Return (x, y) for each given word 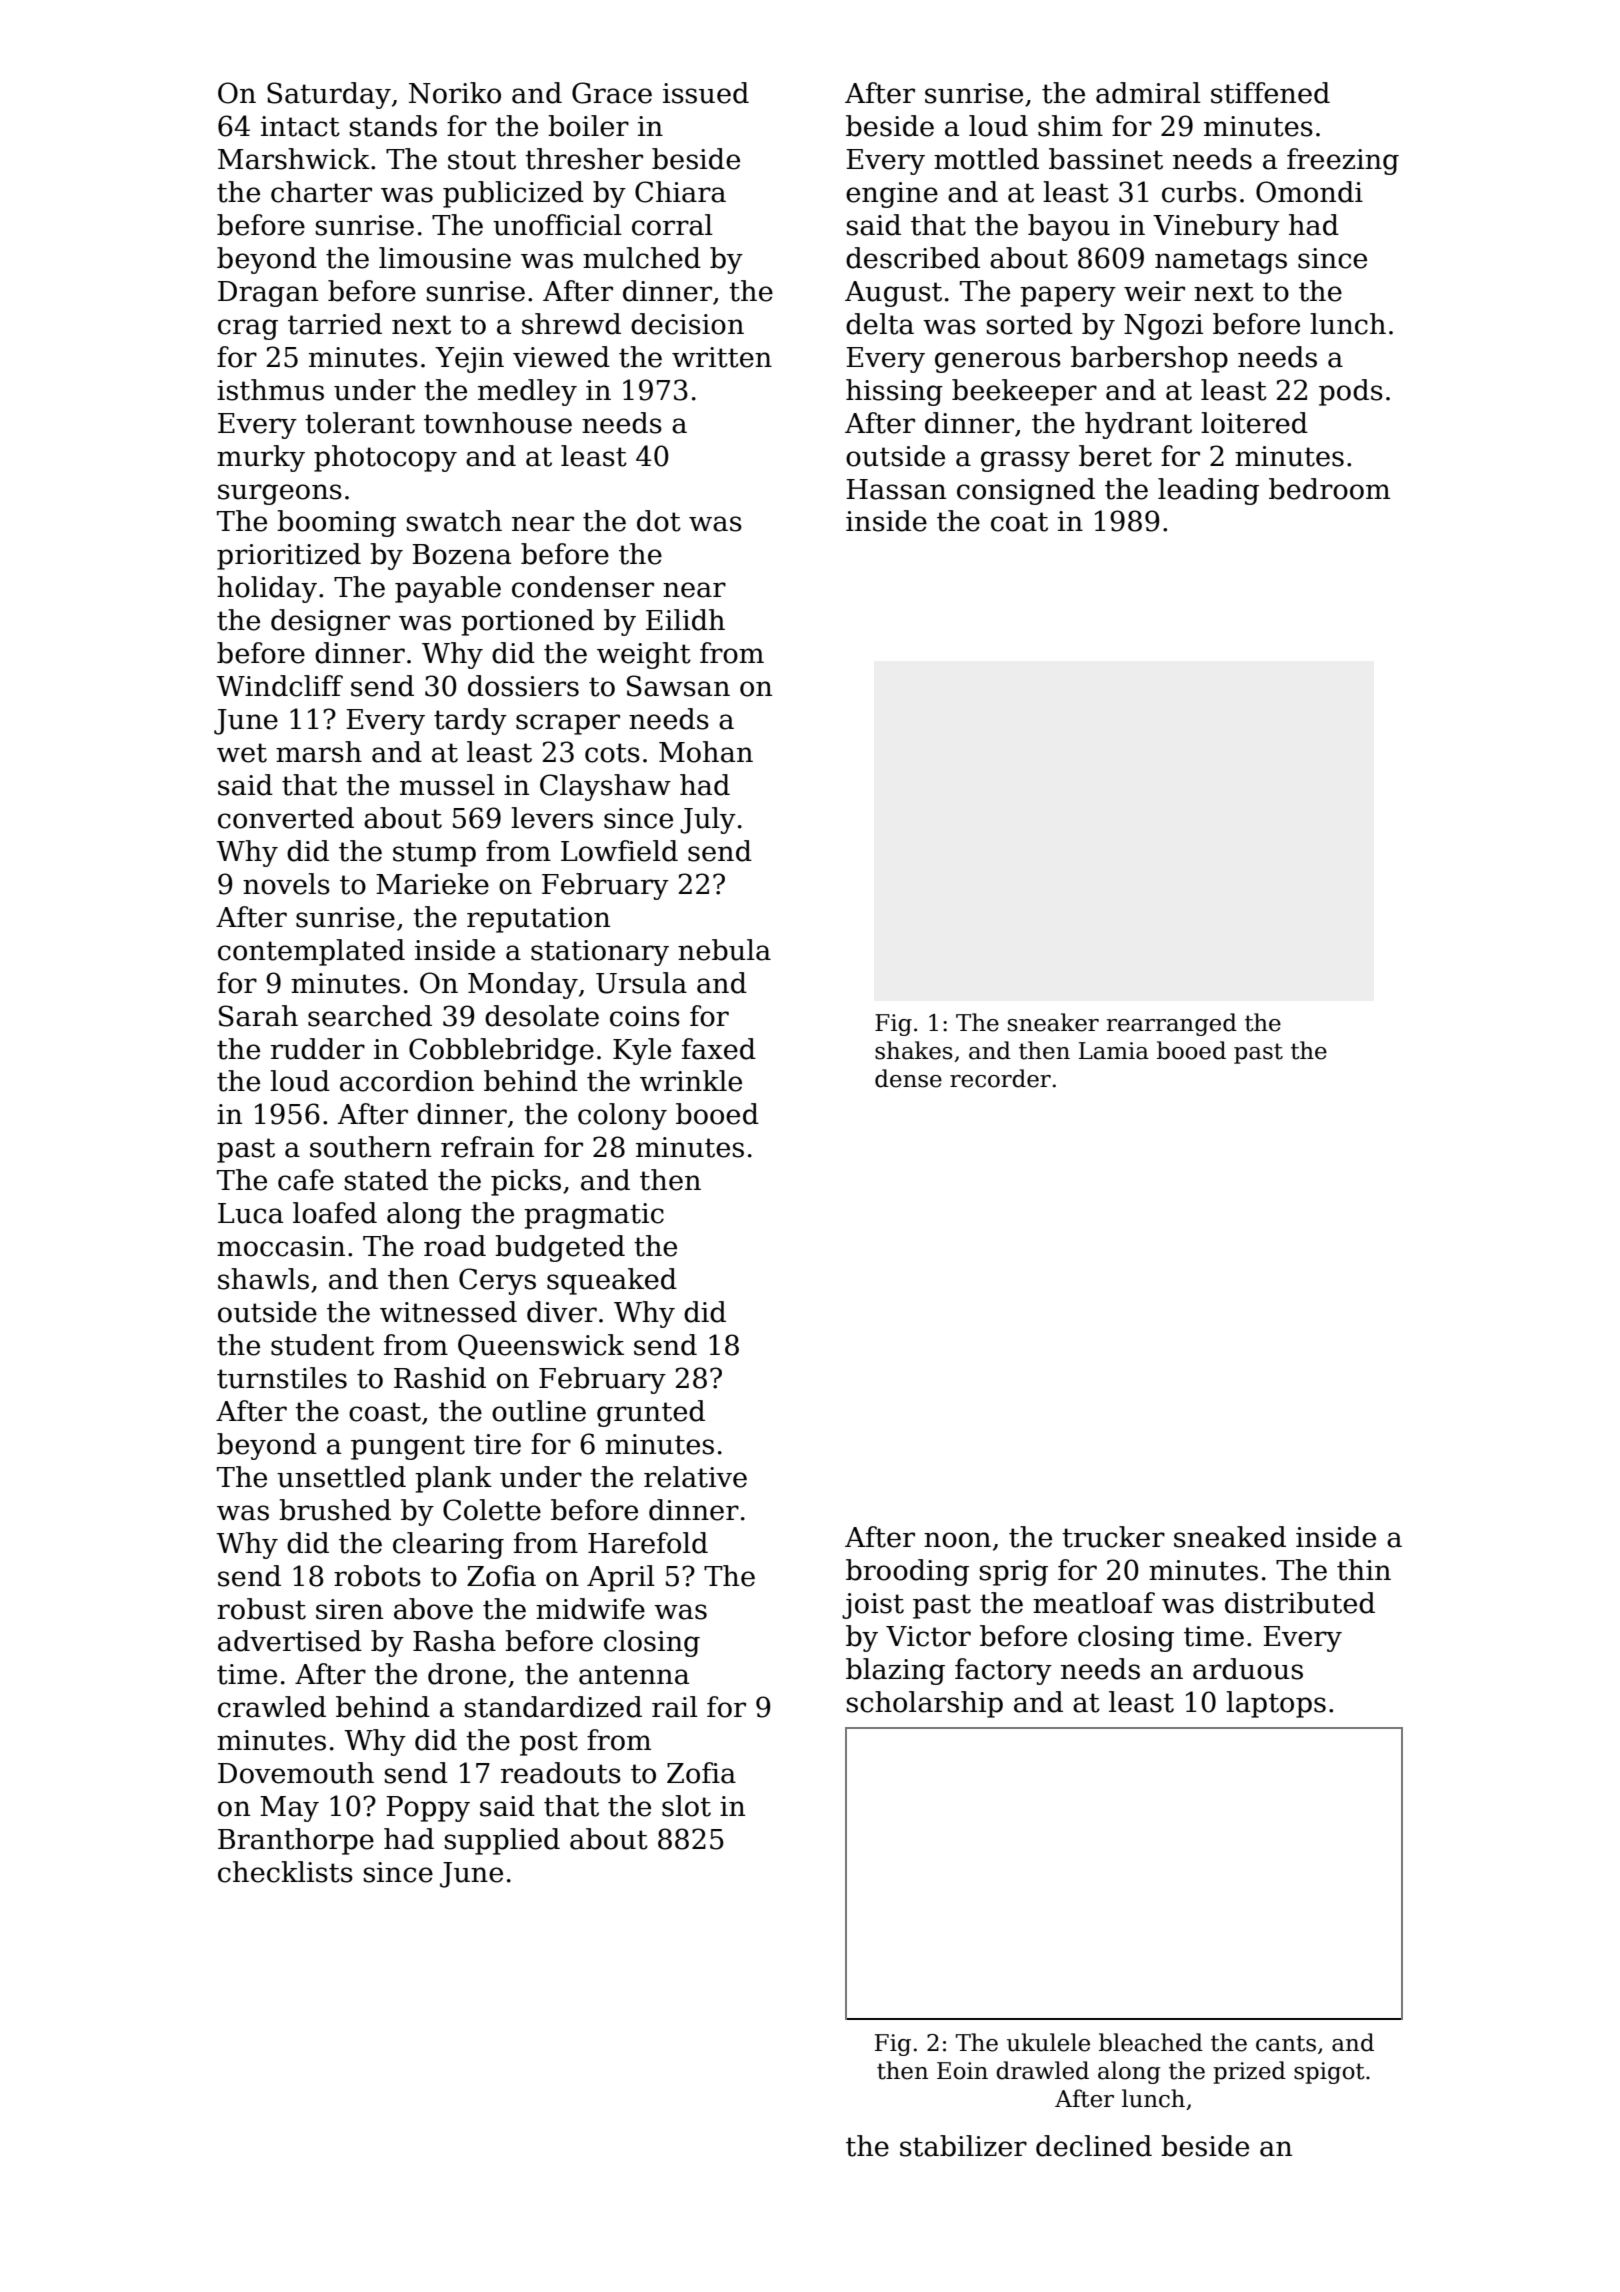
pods (1351, 392)
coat (1019, 522)
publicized (513, 194)
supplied (502, 1841)
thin (1364, 1570)
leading (1208, 491)
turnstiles (282, 1378)
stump (434, 854)
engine (892, 195)
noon (957, 1540)
